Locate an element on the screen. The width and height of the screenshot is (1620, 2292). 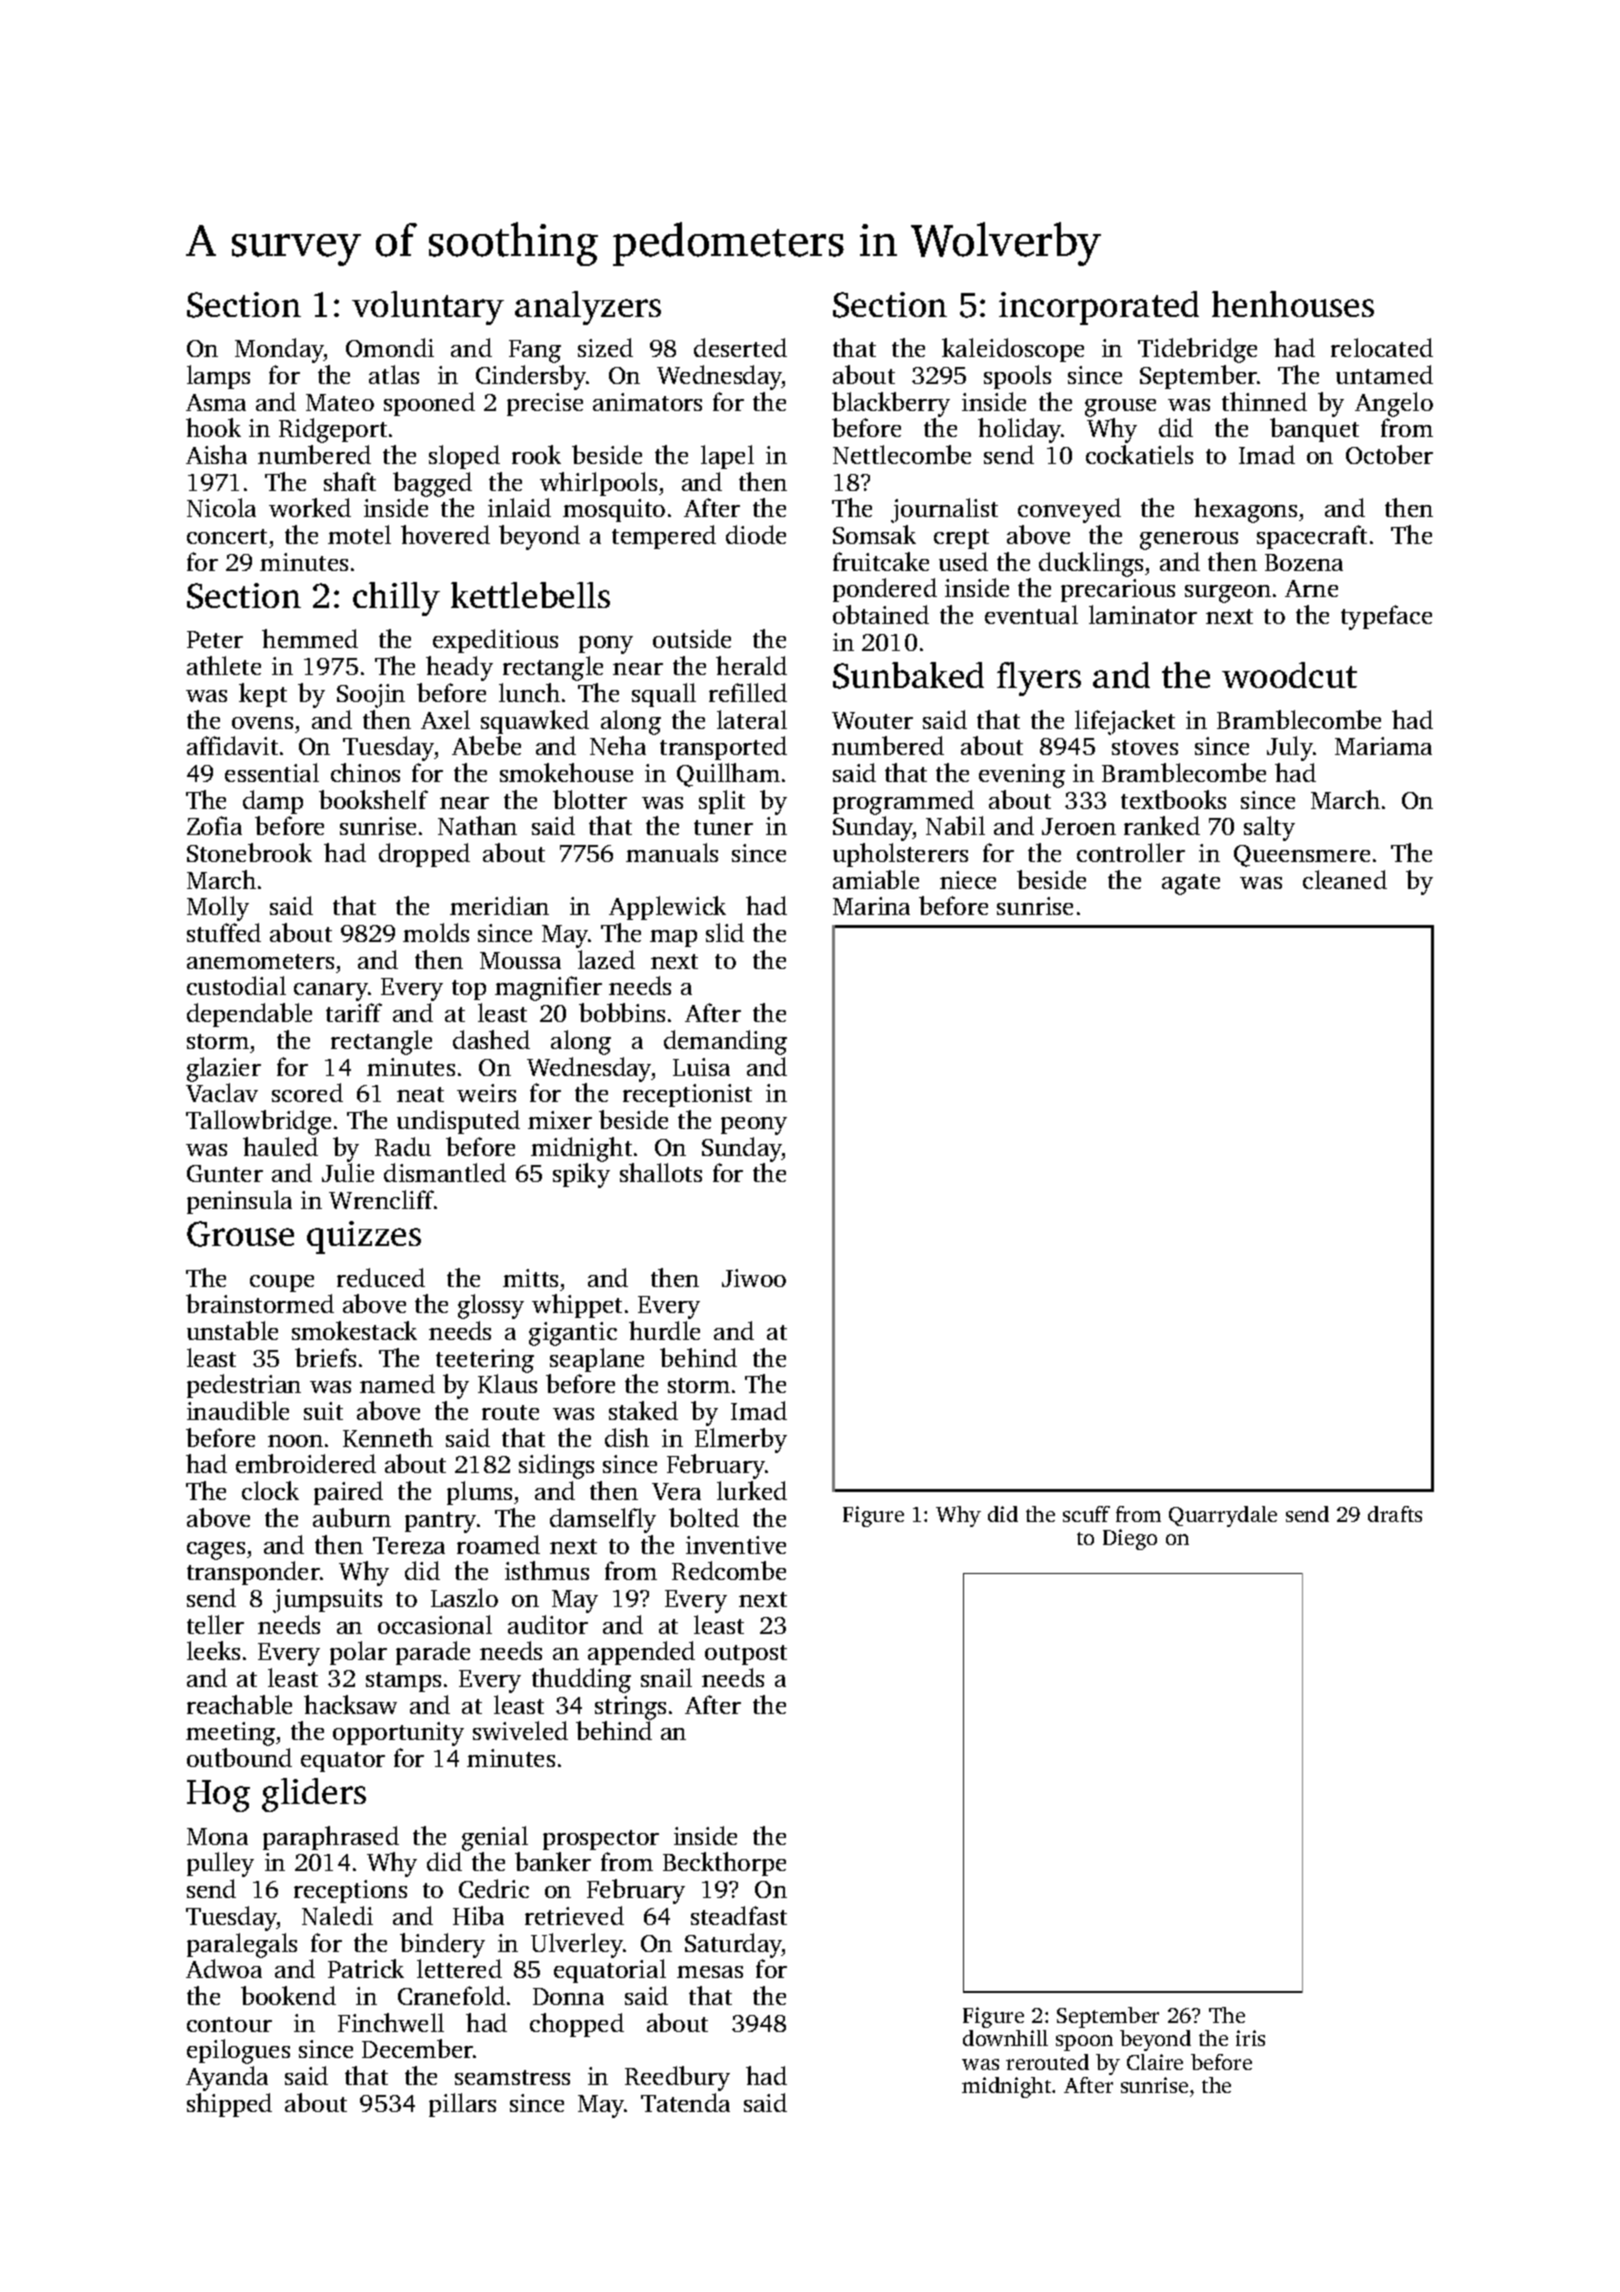
evening is located at coordinates (1022, 776).
